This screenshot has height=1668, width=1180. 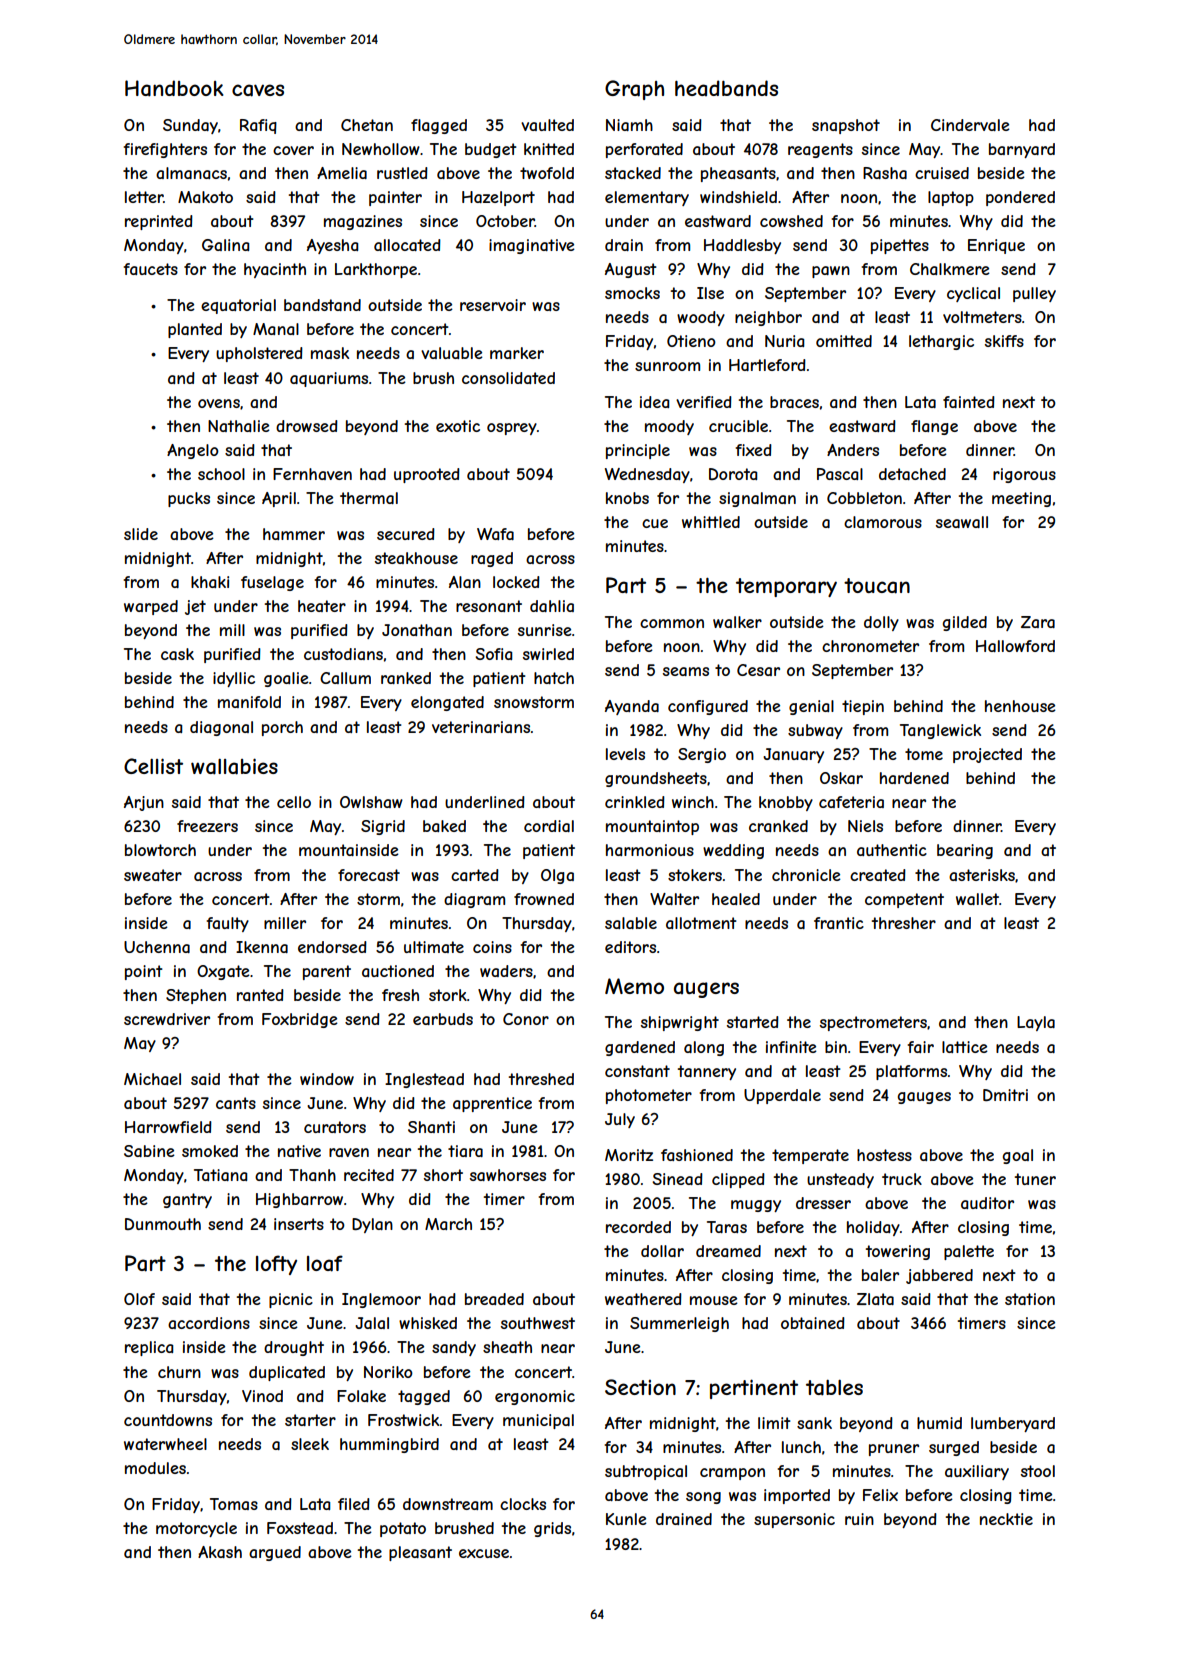 I want to click on holiday, so click(x=873, y=1228).
